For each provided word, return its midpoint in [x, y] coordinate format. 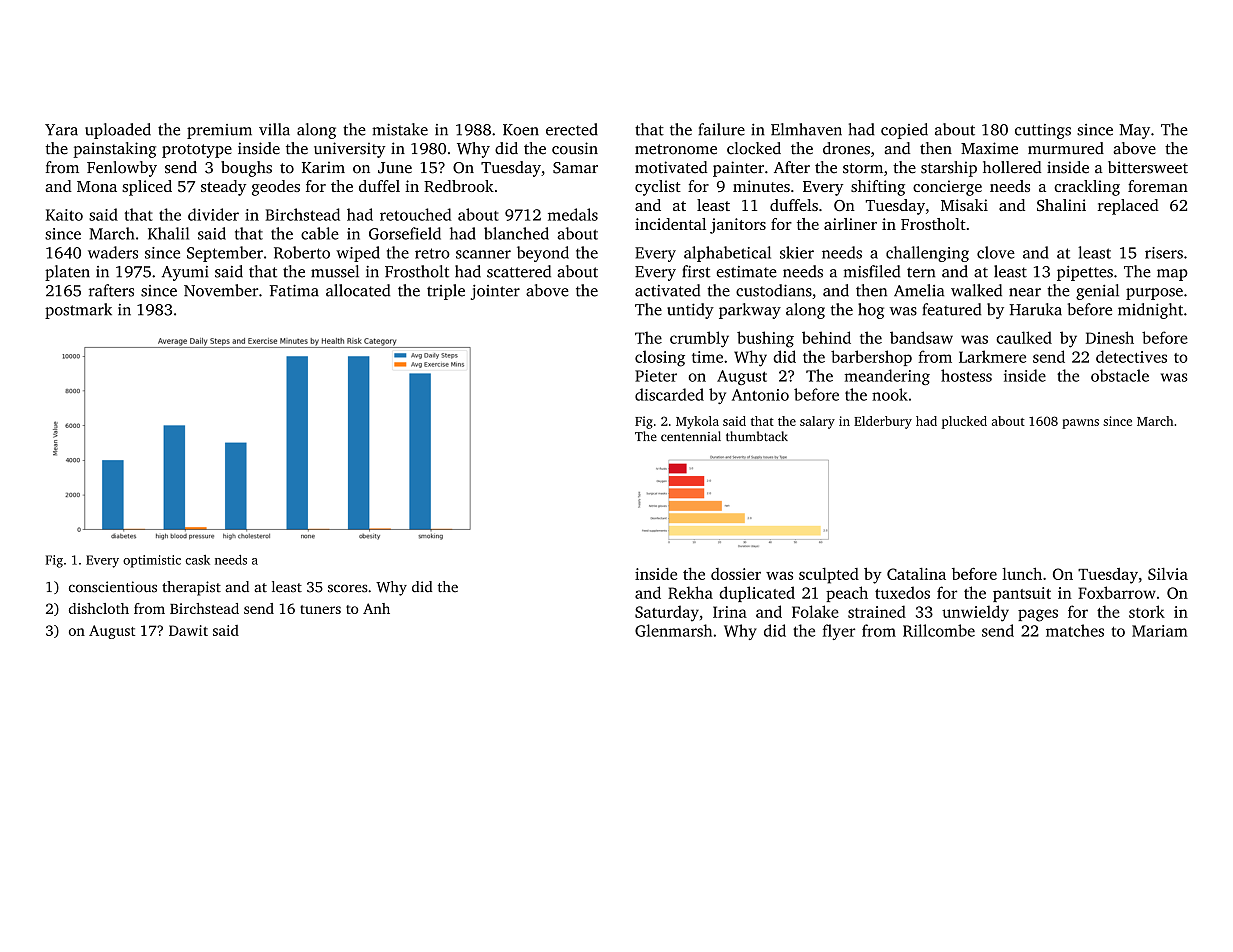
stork [1147, 611]
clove [996, 252]
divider [213, 214]
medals [573, 214]
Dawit [188, 630]
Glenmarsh [673, 630]
